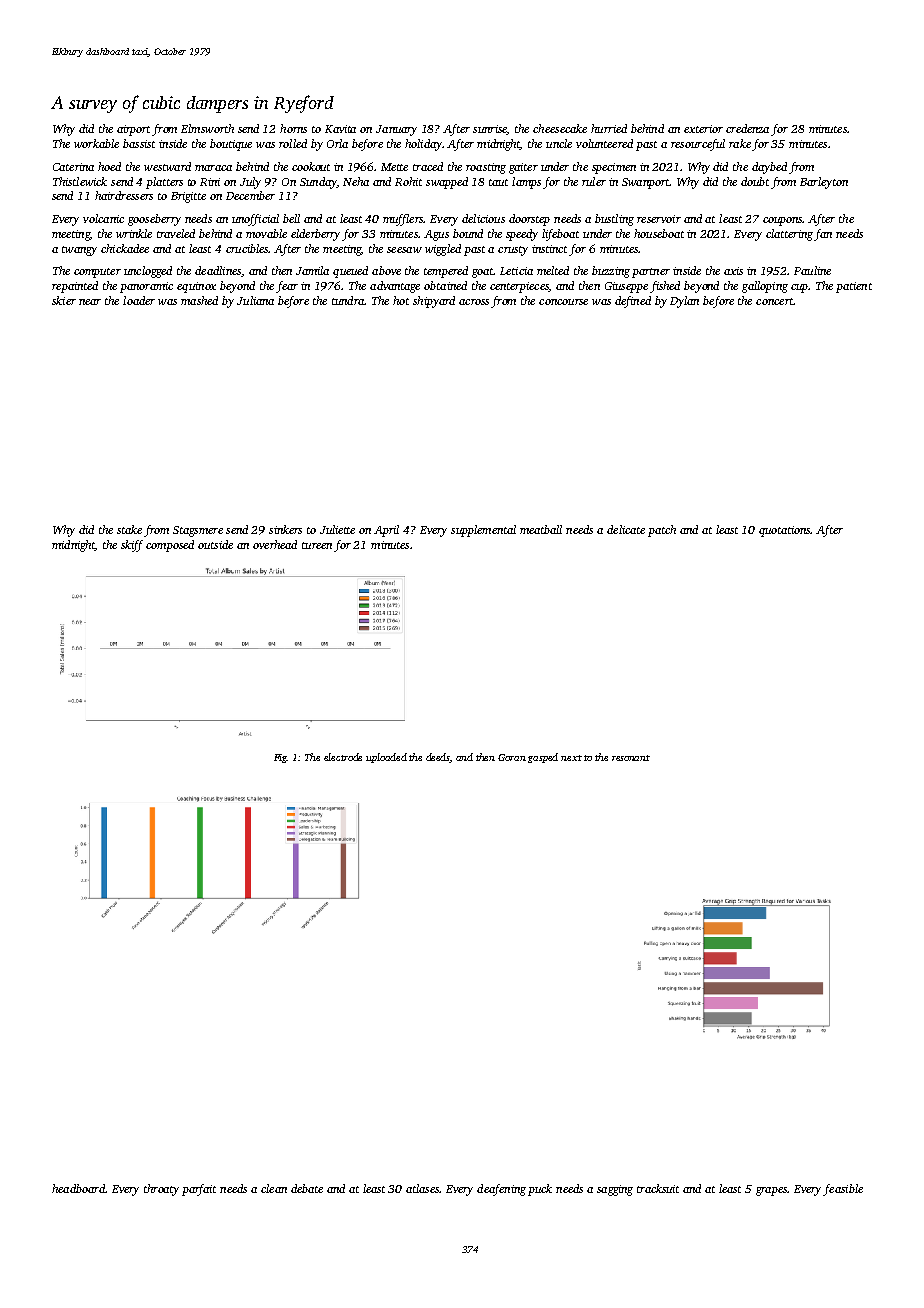  I want to click on Goran, so click(512, 757).
